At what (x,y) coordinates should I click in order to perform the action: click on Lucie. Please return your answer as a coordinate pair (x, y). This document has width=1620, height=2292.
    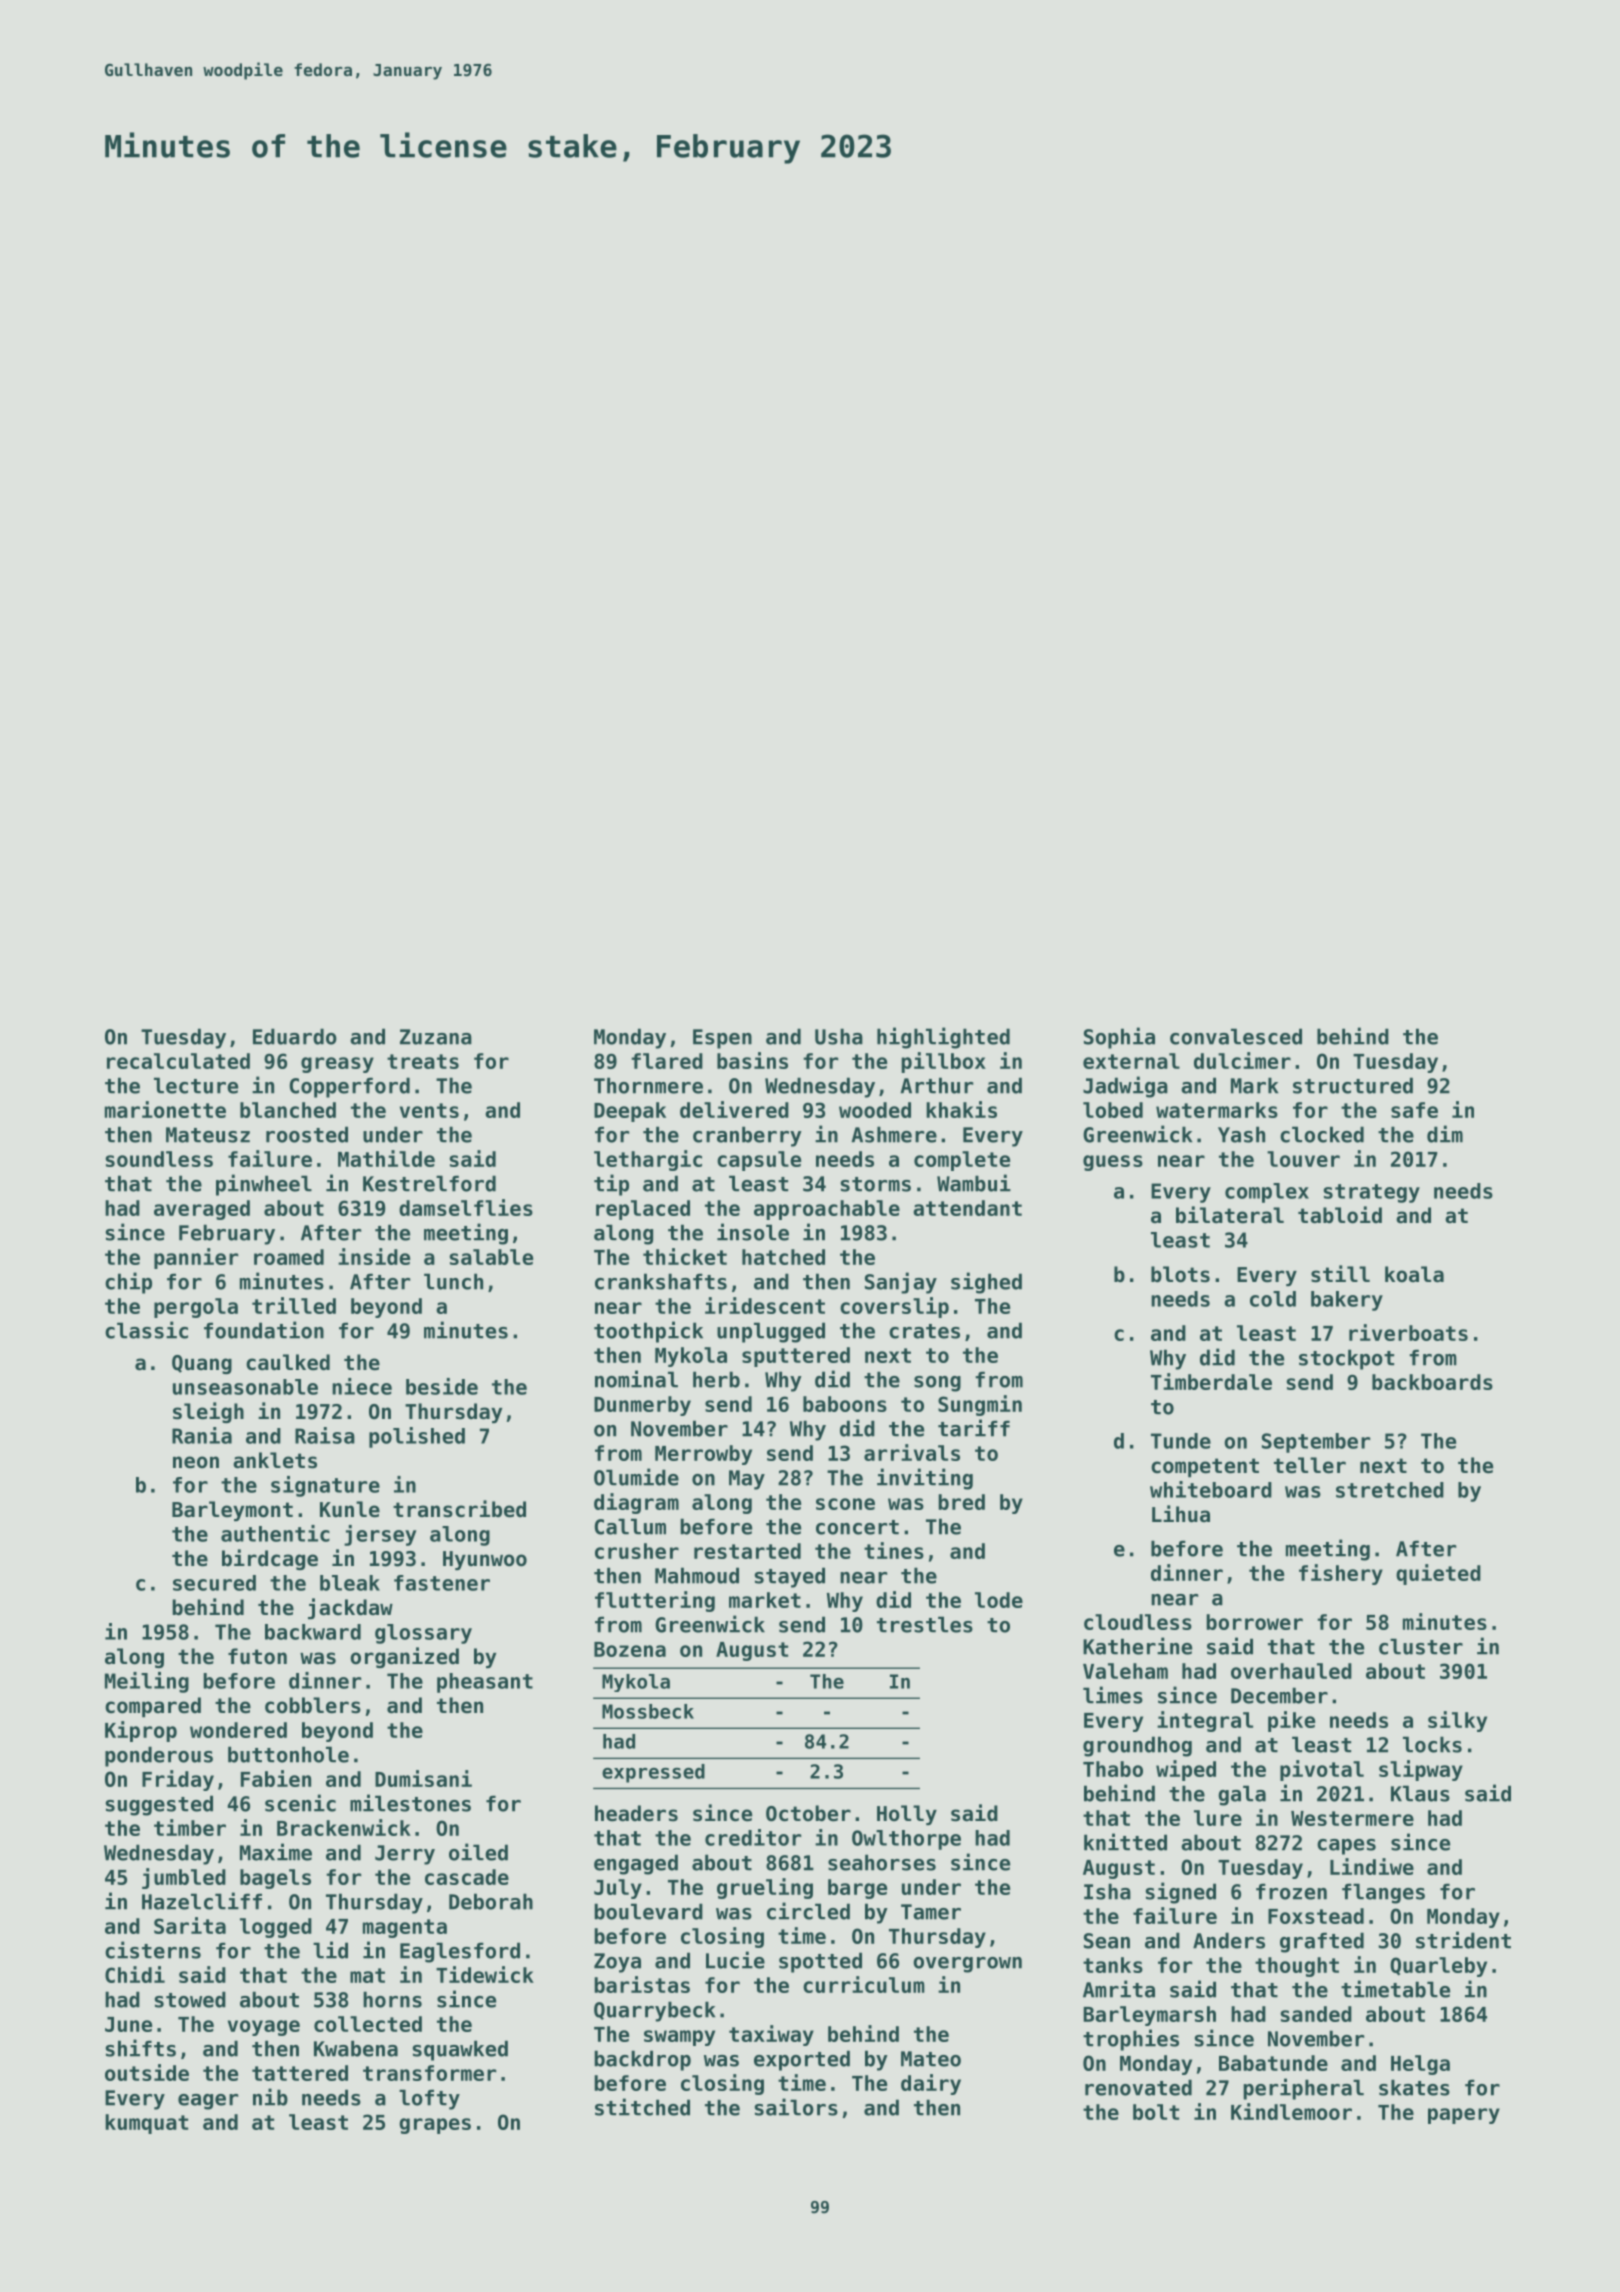
    Looking at the image, I should click on (735, 1960).
